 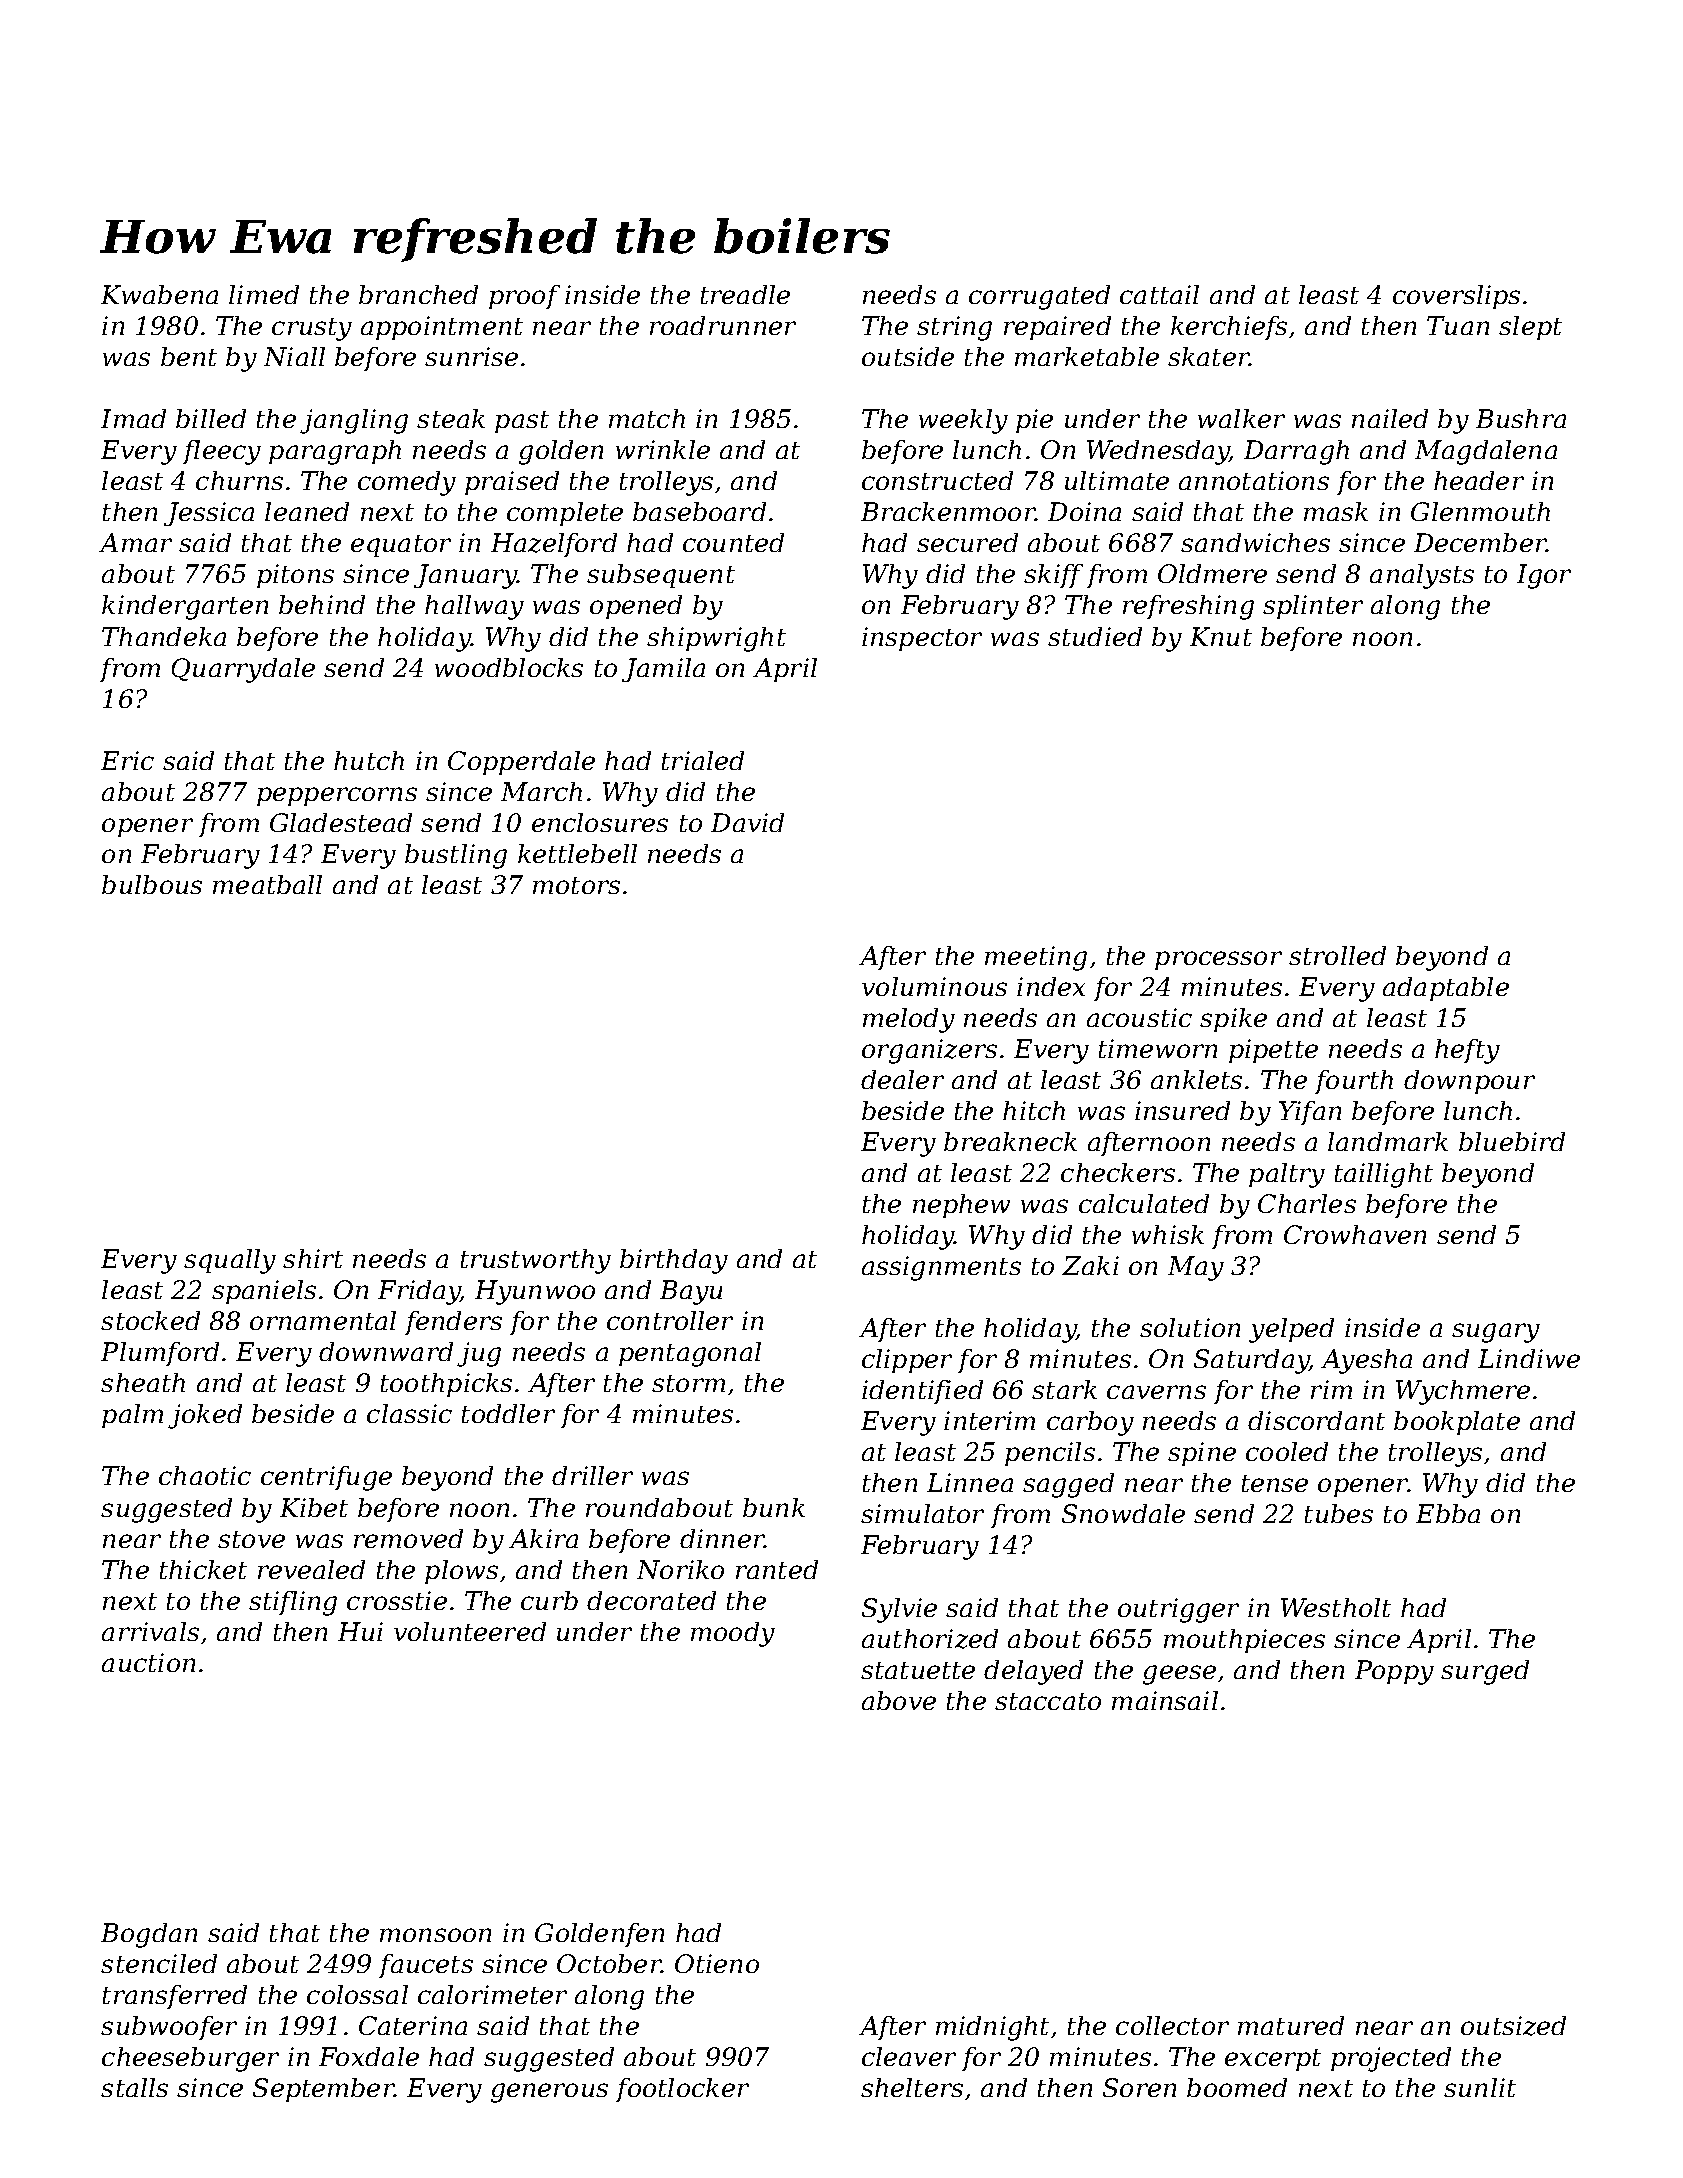 What do you see at coordinates (230, 1261) in the screenshot?
I see `squally` at bounding box center [230, 1261].
